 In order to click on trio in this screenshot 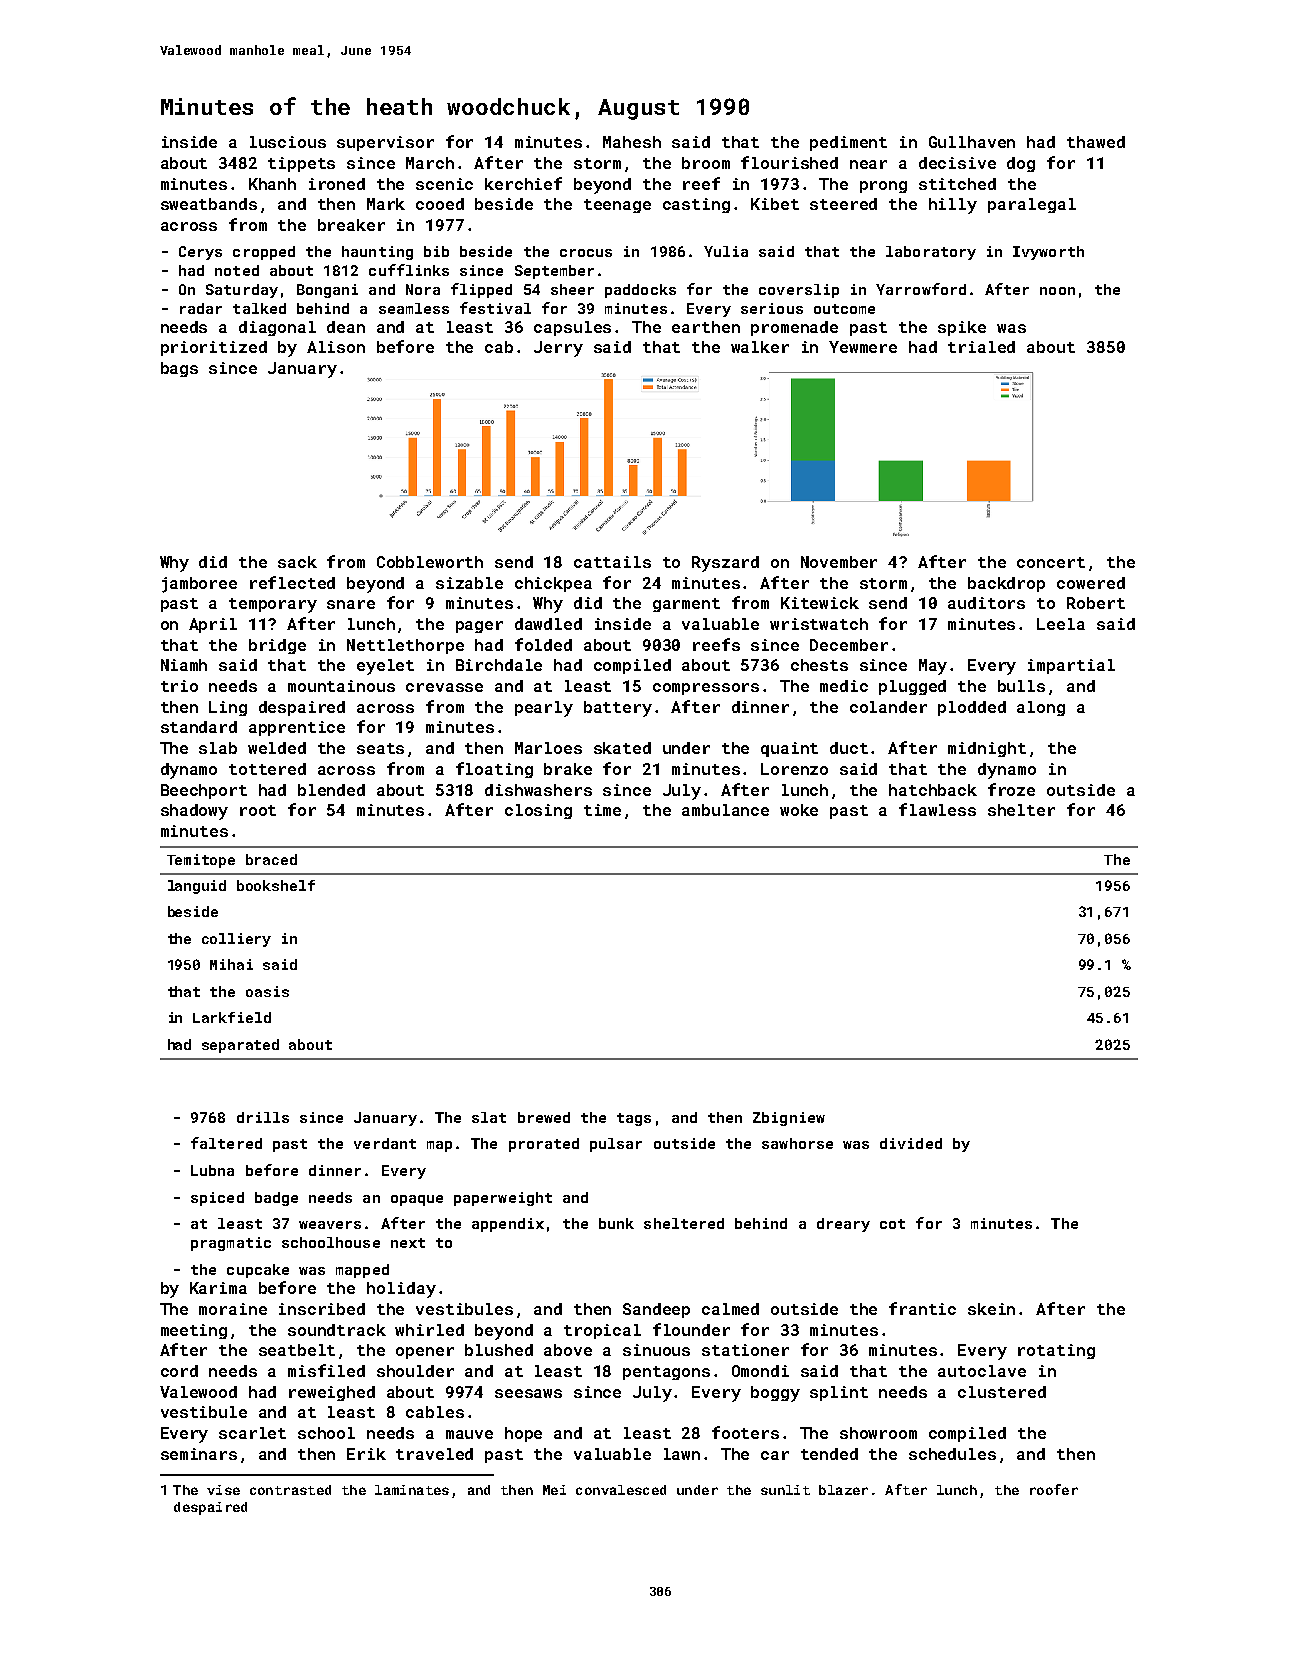, I will do `click(179, 686)`.
